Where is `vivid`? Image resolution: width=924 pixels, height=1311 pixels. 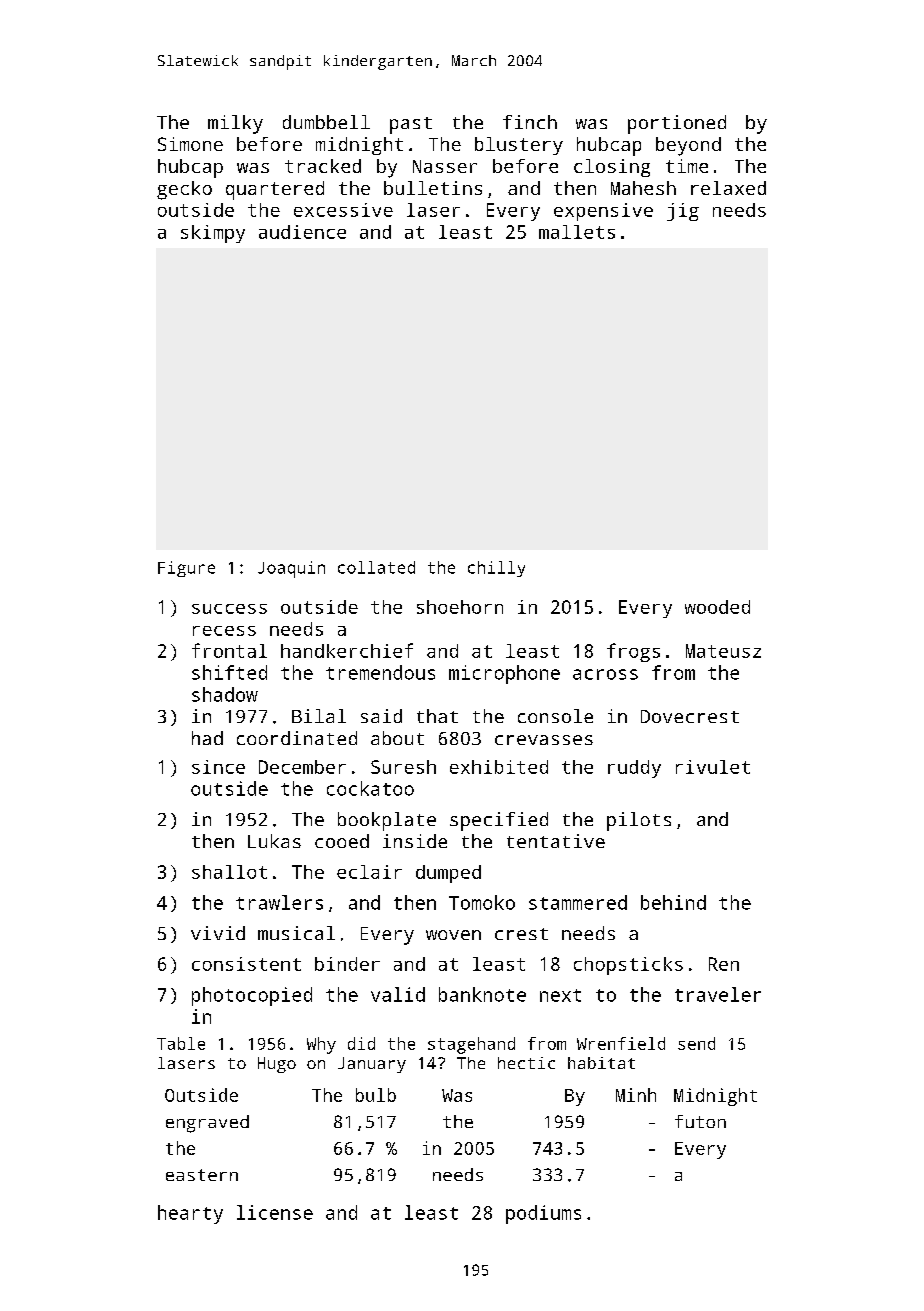 vivid is located at coordinates (218, 933).
